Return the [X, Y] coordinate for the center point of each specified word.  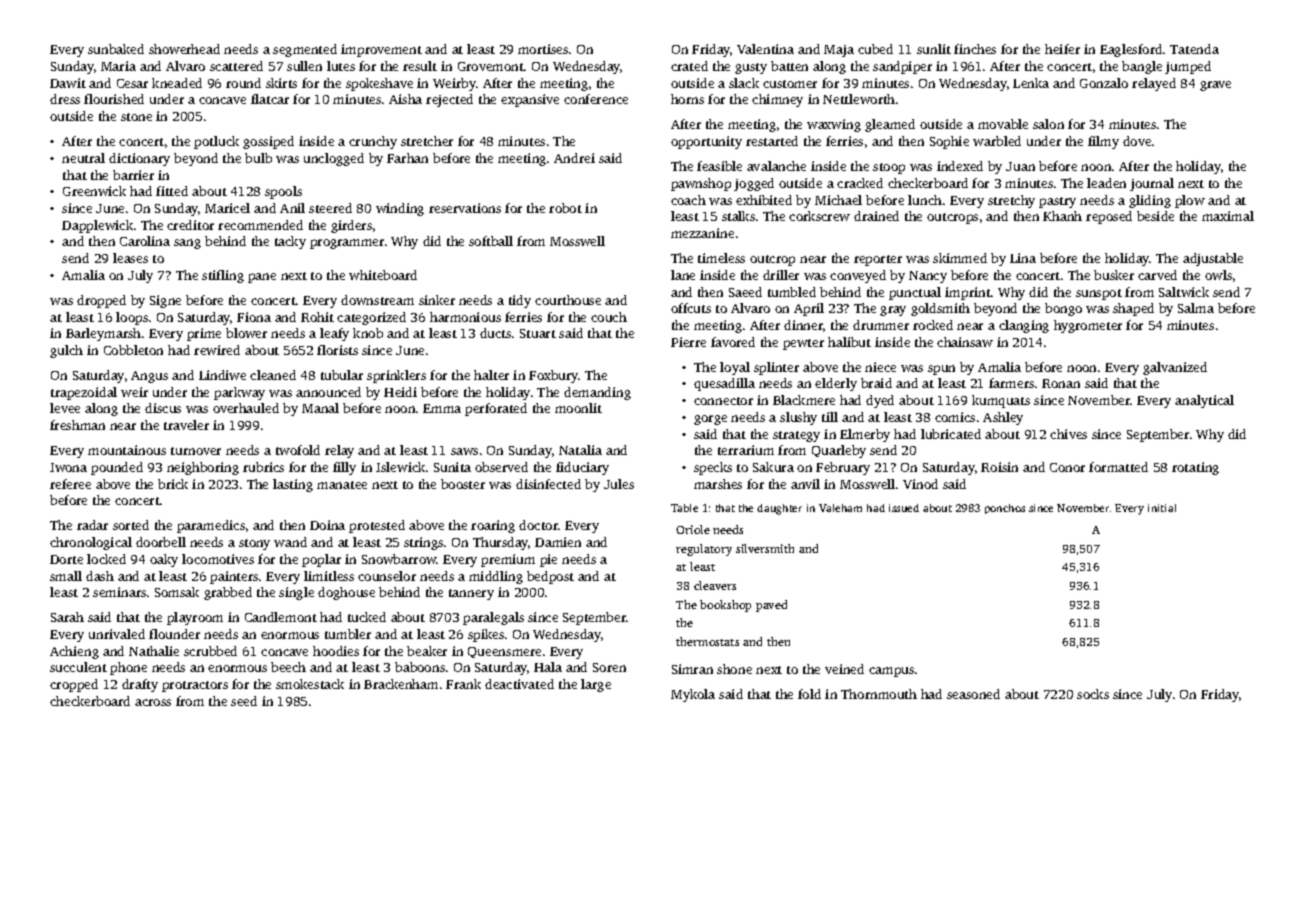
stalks [738, 216]
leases [130, 258]
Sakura [773, 467]
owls [1218, 275]
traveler [186, 425]
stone [136, 117]
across [153, 702]
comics [955, 417]
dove [1137, 141]
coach [688, 200]
